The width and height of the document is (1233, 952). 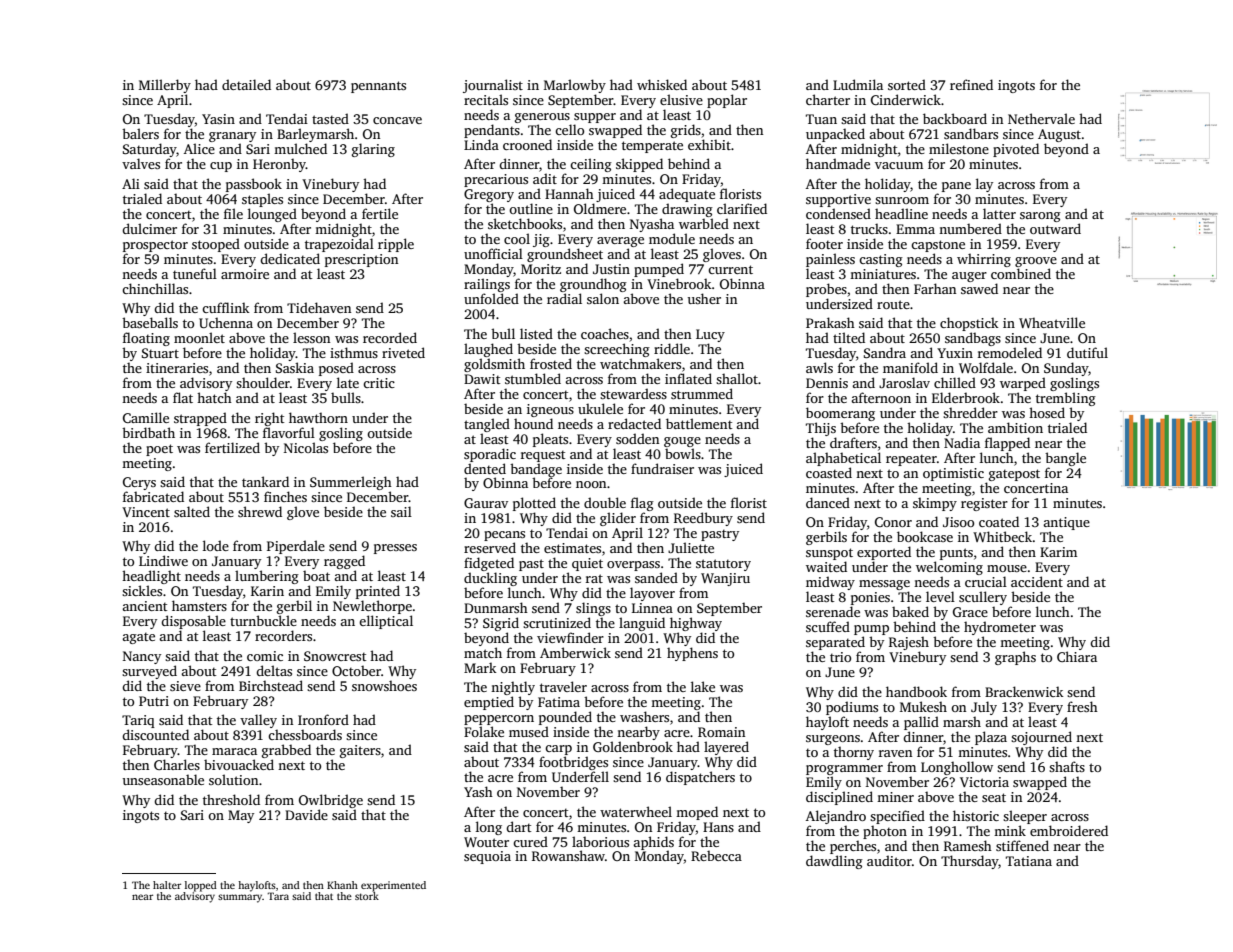 I want to click on Marlowby, so click(x=575, y=86).
